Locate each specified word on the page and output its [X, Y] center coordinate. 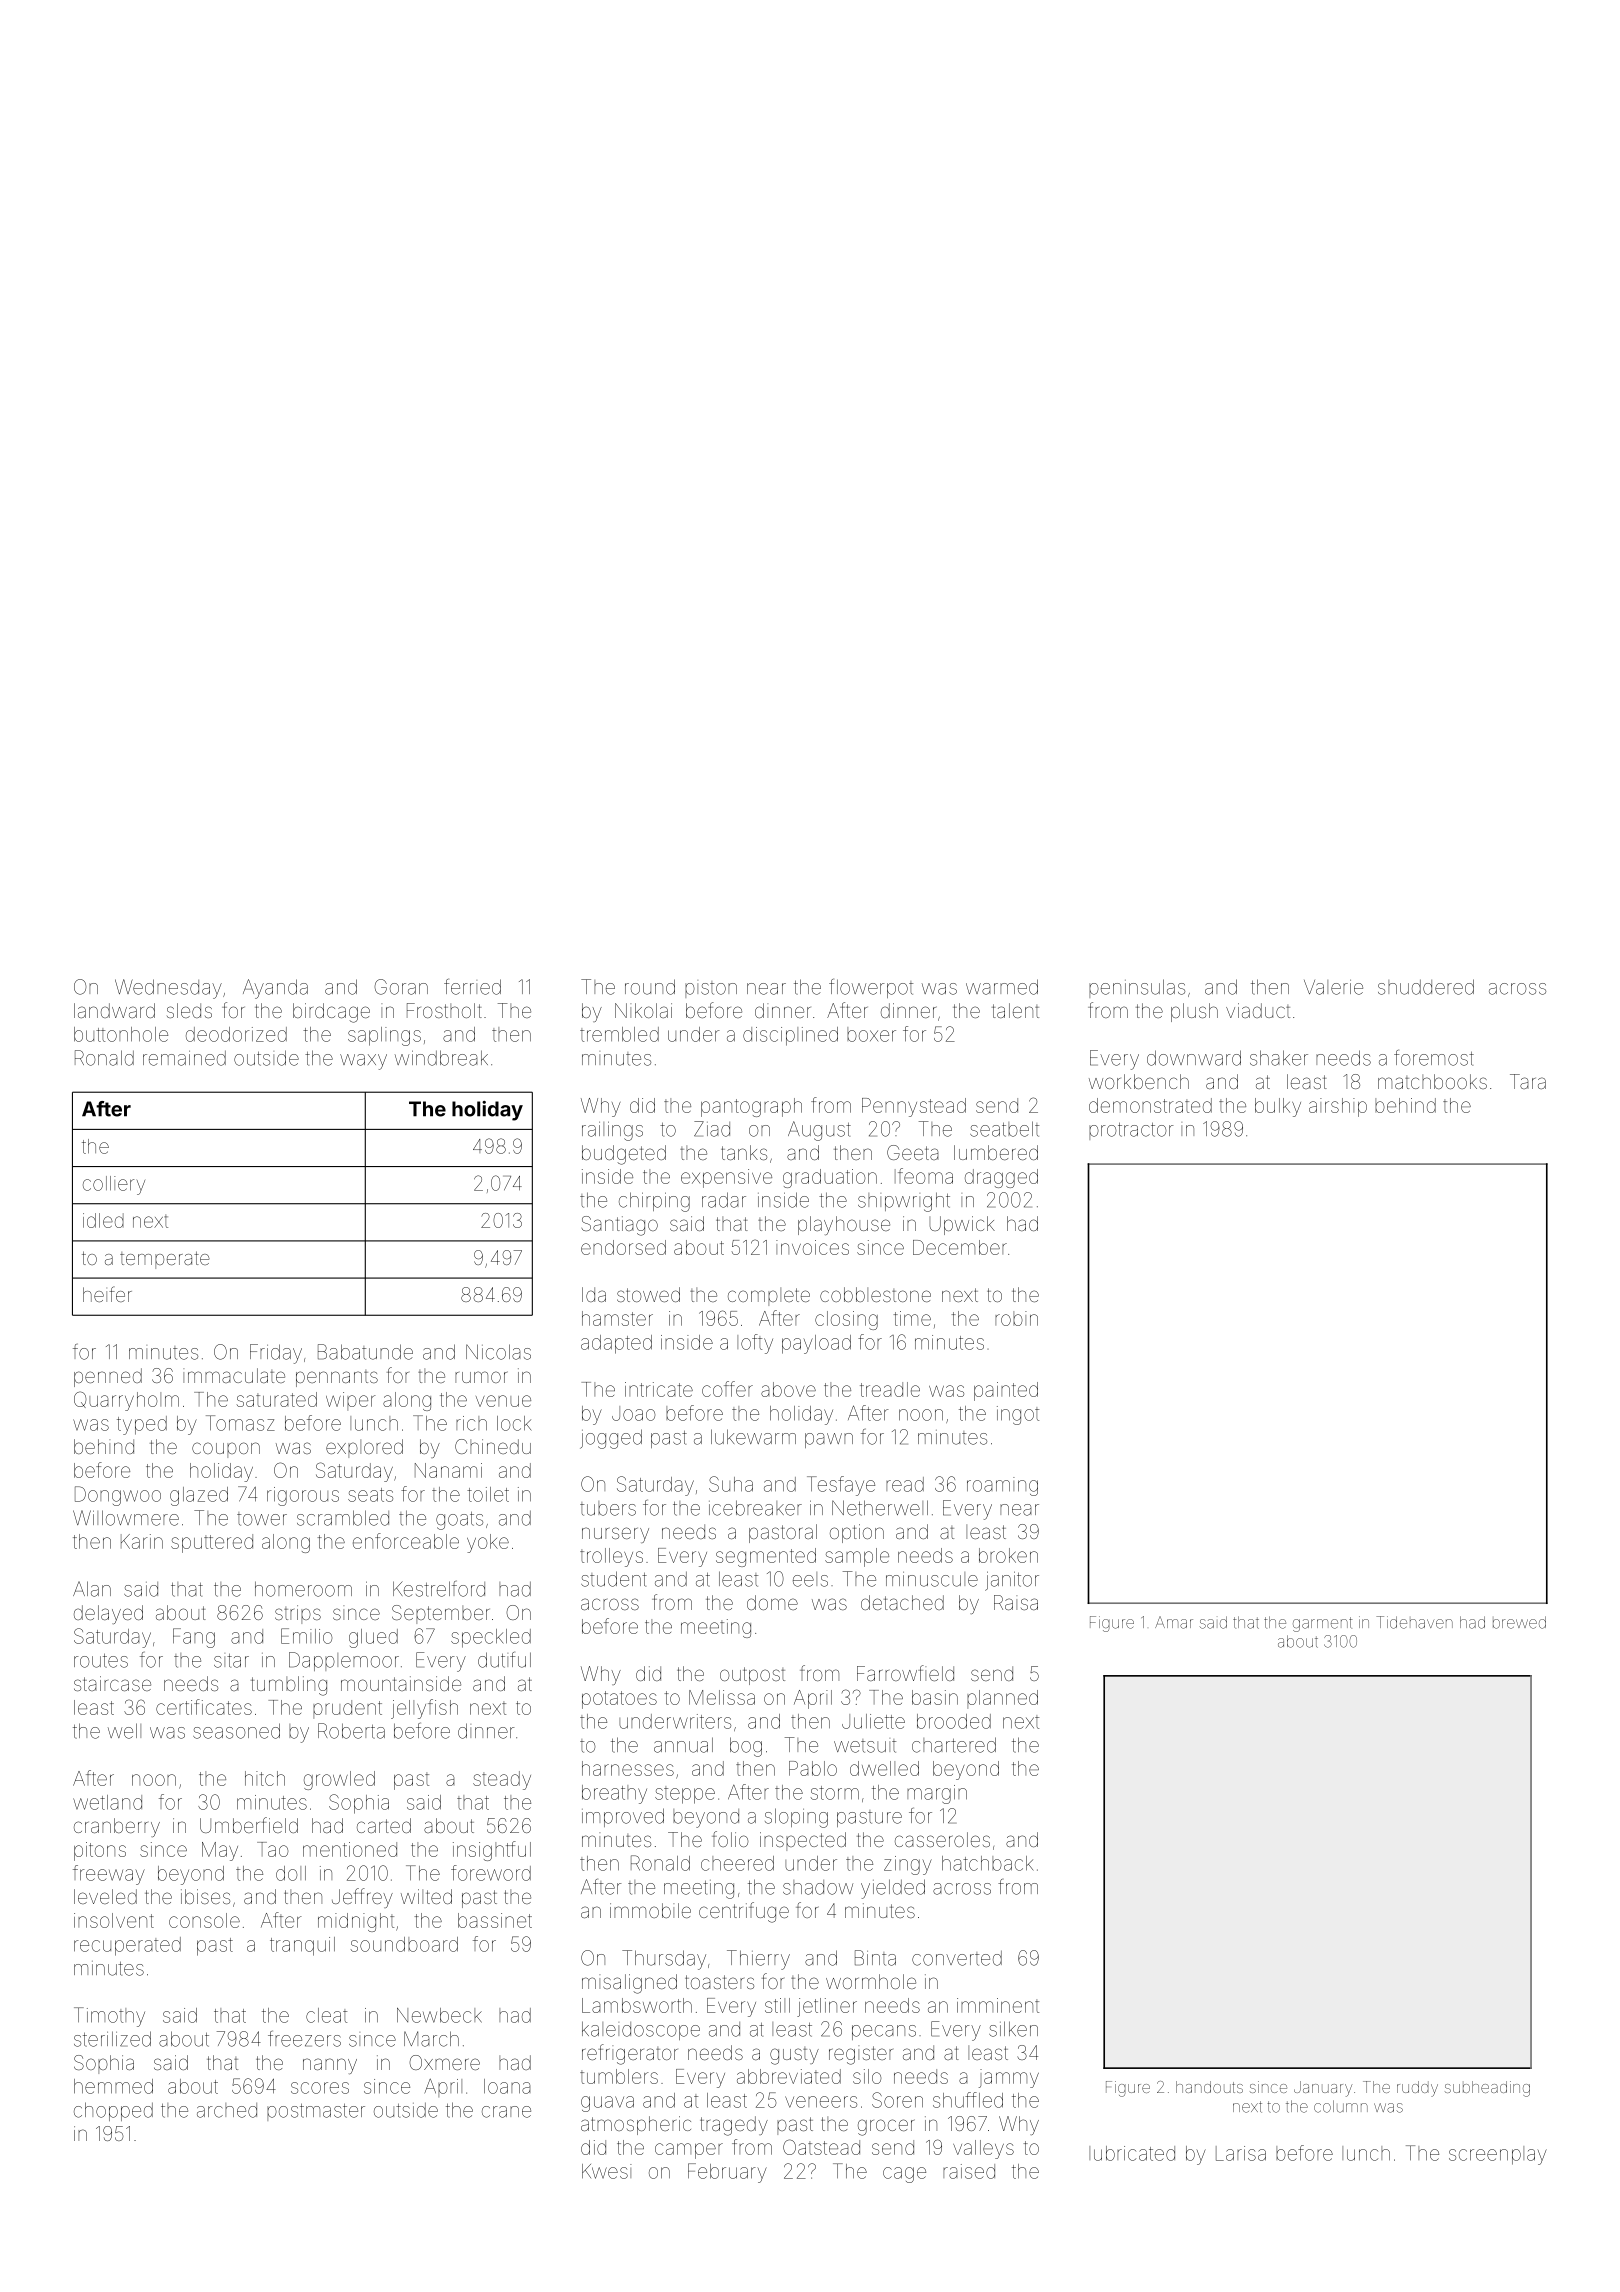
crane [506, 2112]
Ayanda [275, 989]
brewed [1519, 1622]
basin [935, 1697]
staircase [112, 1683]
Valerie [1333, 987]
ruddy [1417, 2089]
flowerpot [871, 988]
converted [957, 1958]
